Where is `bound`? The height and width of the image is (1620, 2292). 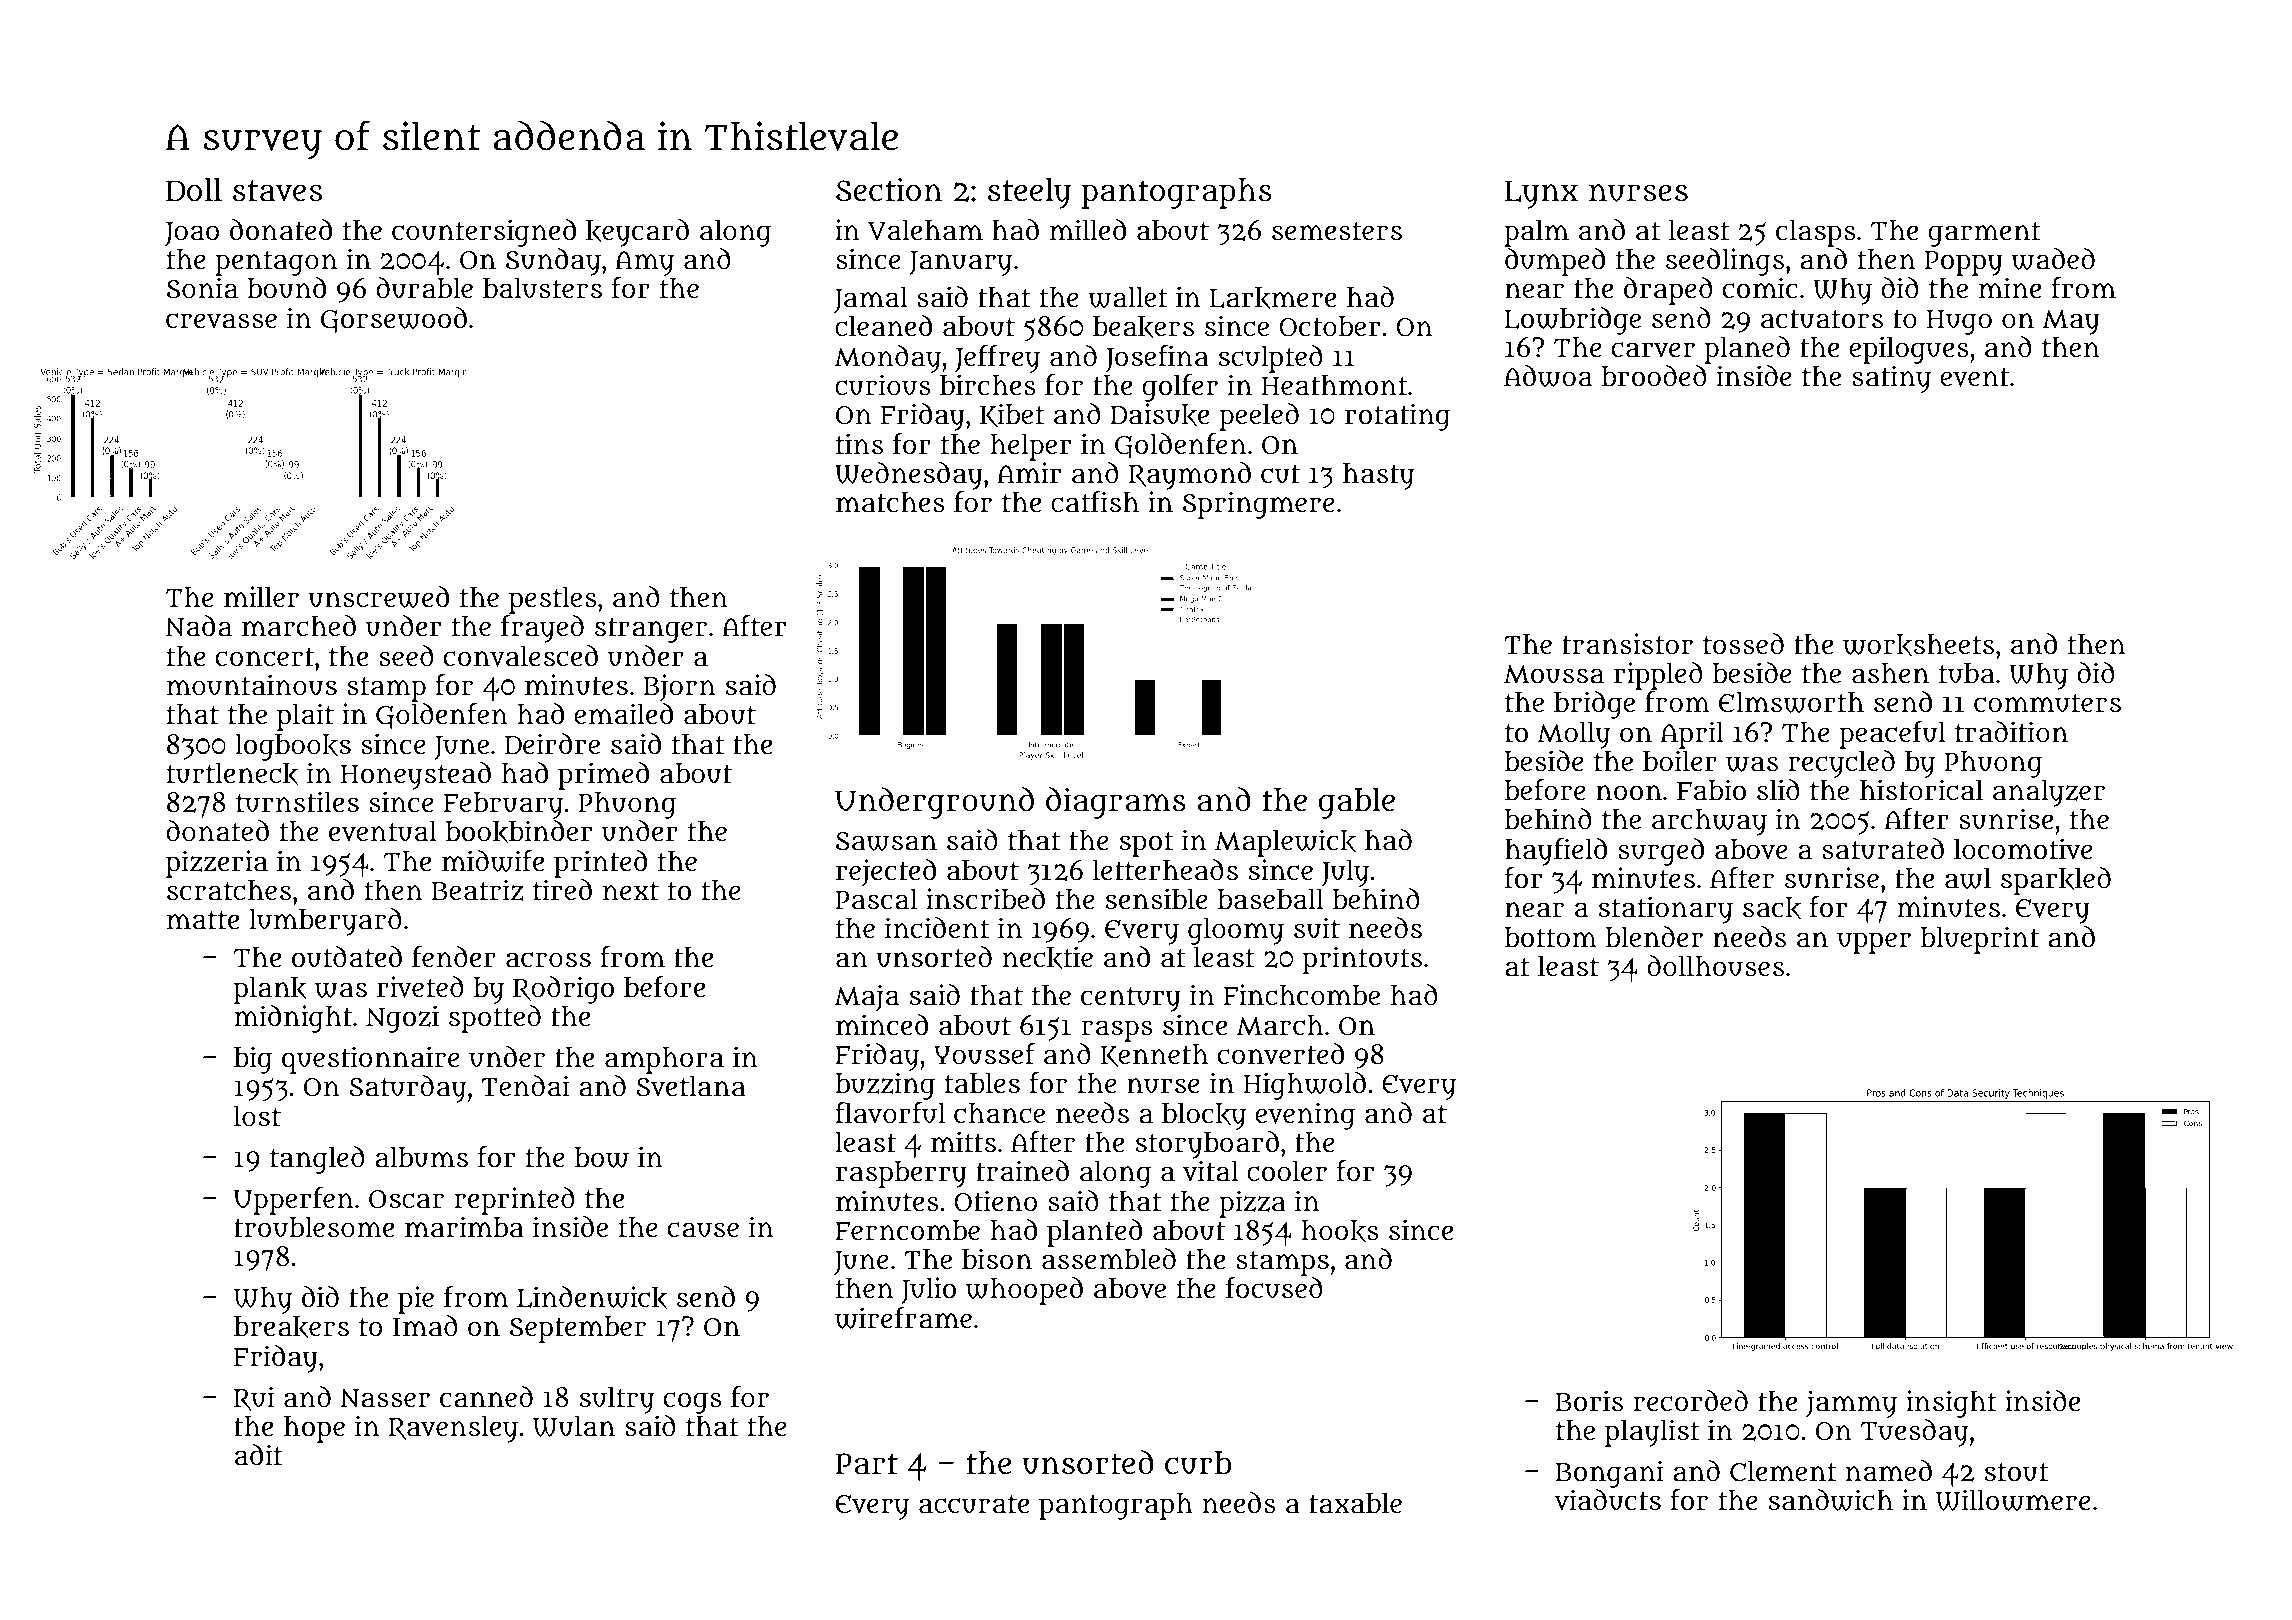 bound is located at coordinates (286, 288).
